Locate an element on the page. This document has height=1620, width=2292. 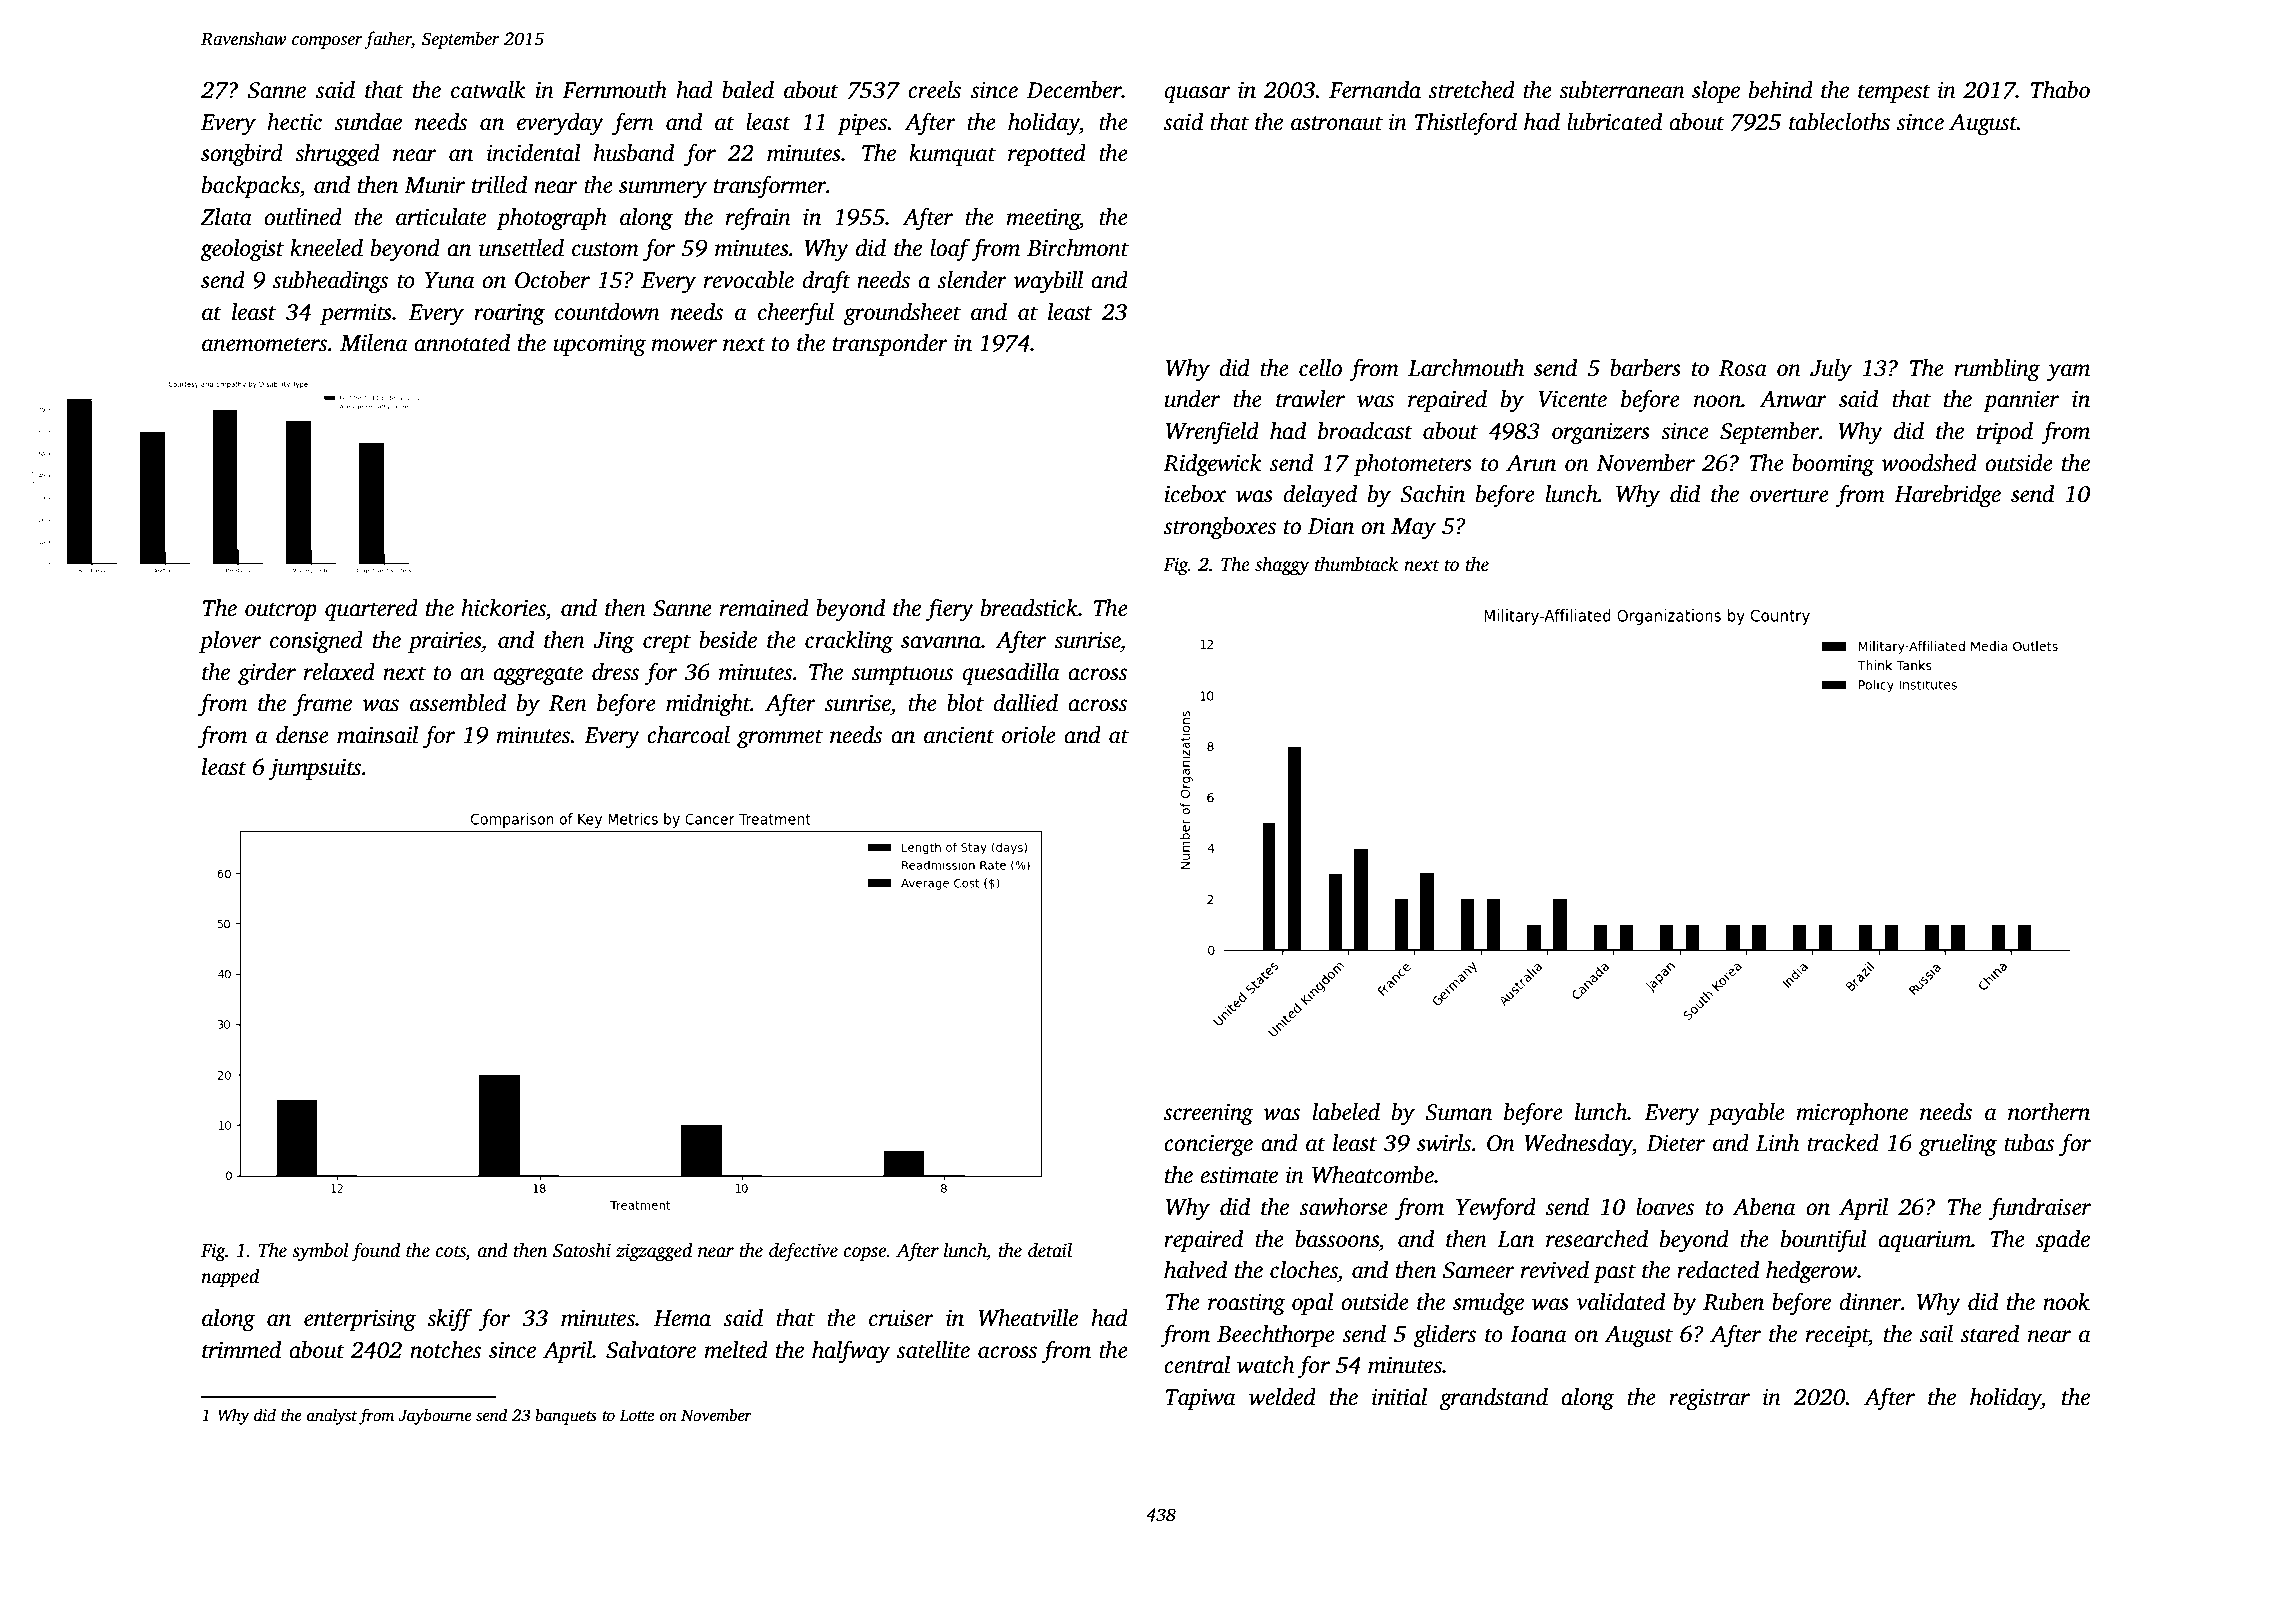
stretched is located at coordinates (1472, 90).
